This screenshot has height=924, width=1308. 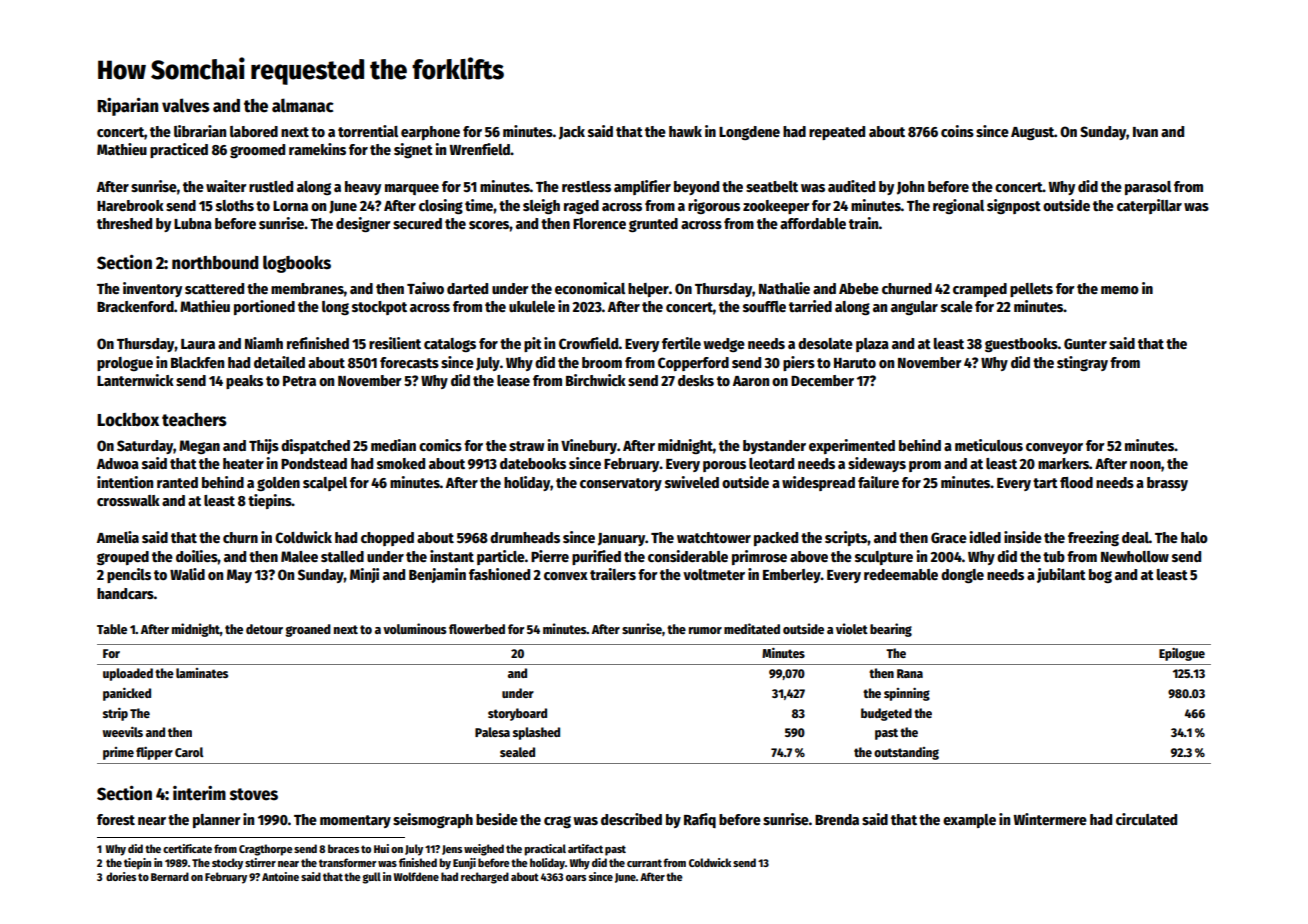 I want to click on coins, so click(x=957, y=131).
